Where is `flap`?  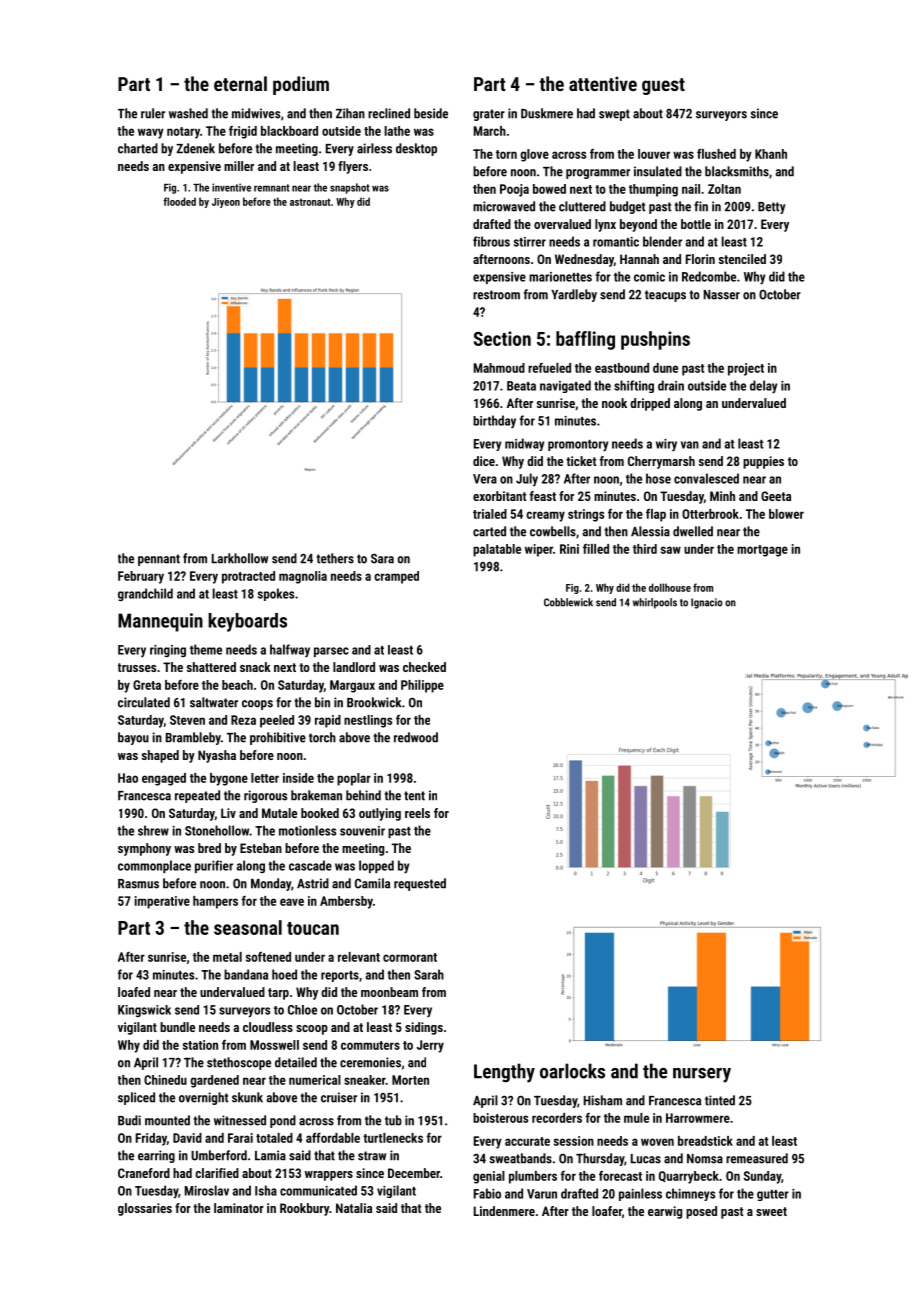
flap is located at coordinates (656, 515).
